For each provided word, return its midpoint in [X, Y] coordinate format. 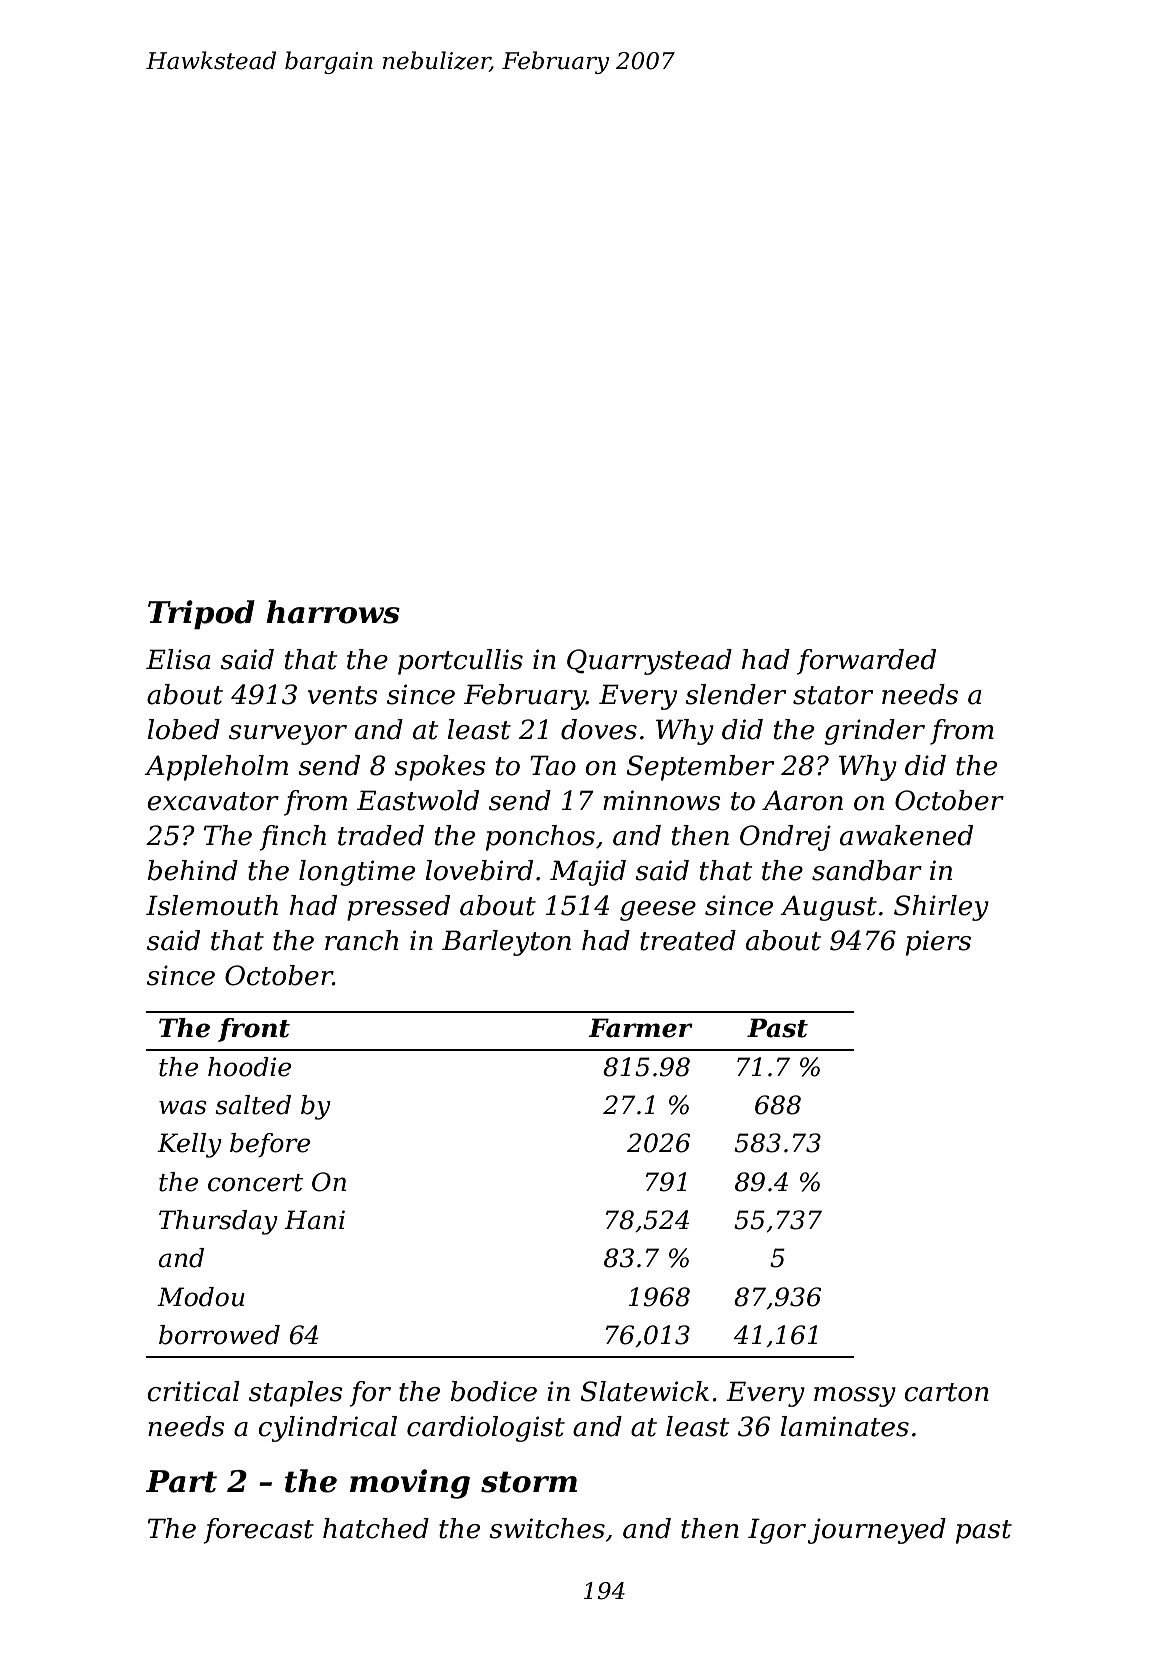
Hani [314, 1220]
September [700, 768]
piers [938, 943]
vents [343, 695]
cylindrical [327, 1429]
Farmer [640, 1028]
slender [735, 694]
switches [547, 1528]
